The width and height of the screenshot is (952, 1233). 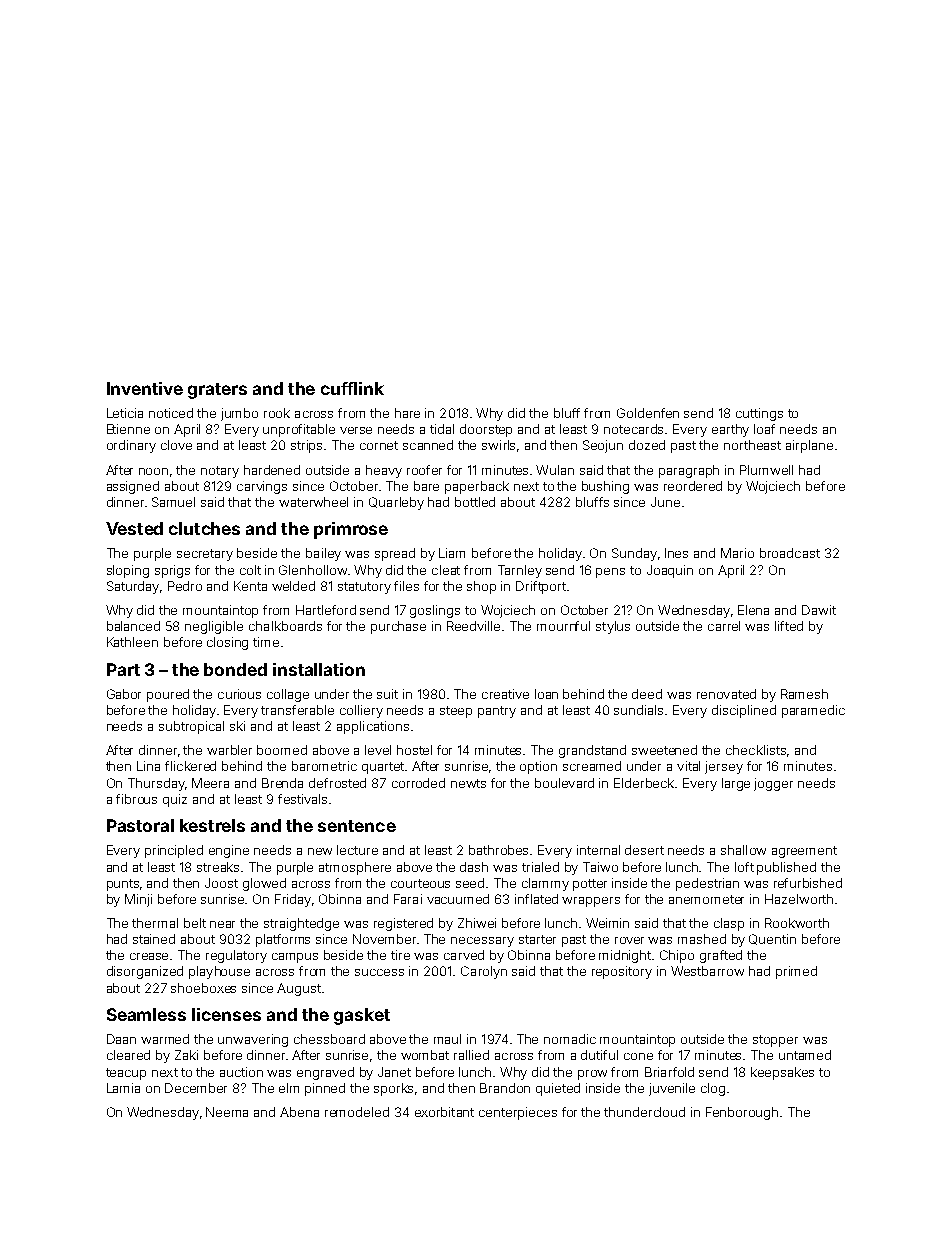 I want to click on clutches, so click(x=204, y=528).
